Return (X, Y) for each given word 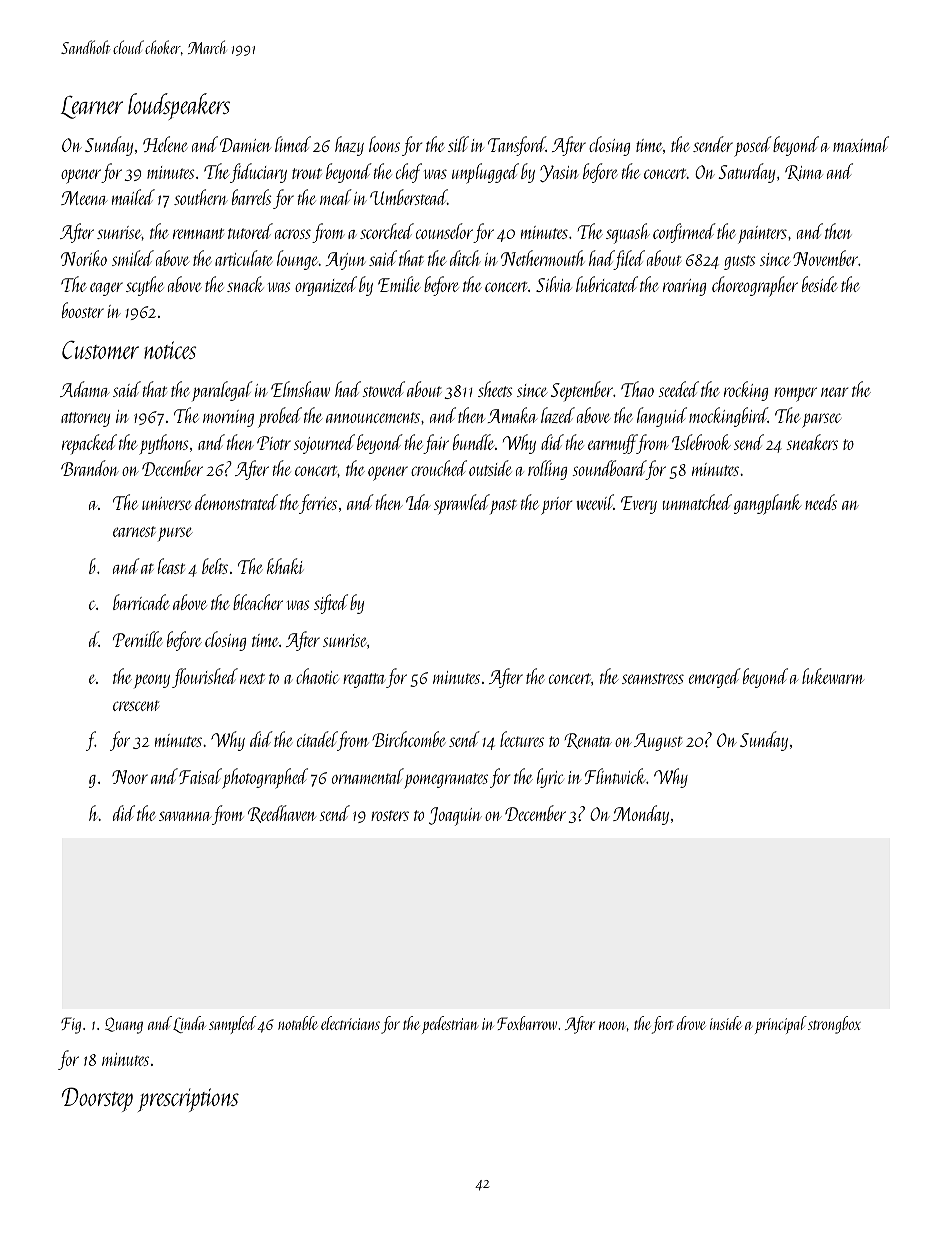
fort (662, 1025)
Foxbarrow (527, 1023)
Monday (641, 815)
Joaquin (455, 816)
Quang (124, 1025)
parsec (821, 420)
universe (167, 503)
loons (384, 144)
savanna (185, 816)
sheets (495, 389)
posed (753, 146)
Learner (92, 107)
